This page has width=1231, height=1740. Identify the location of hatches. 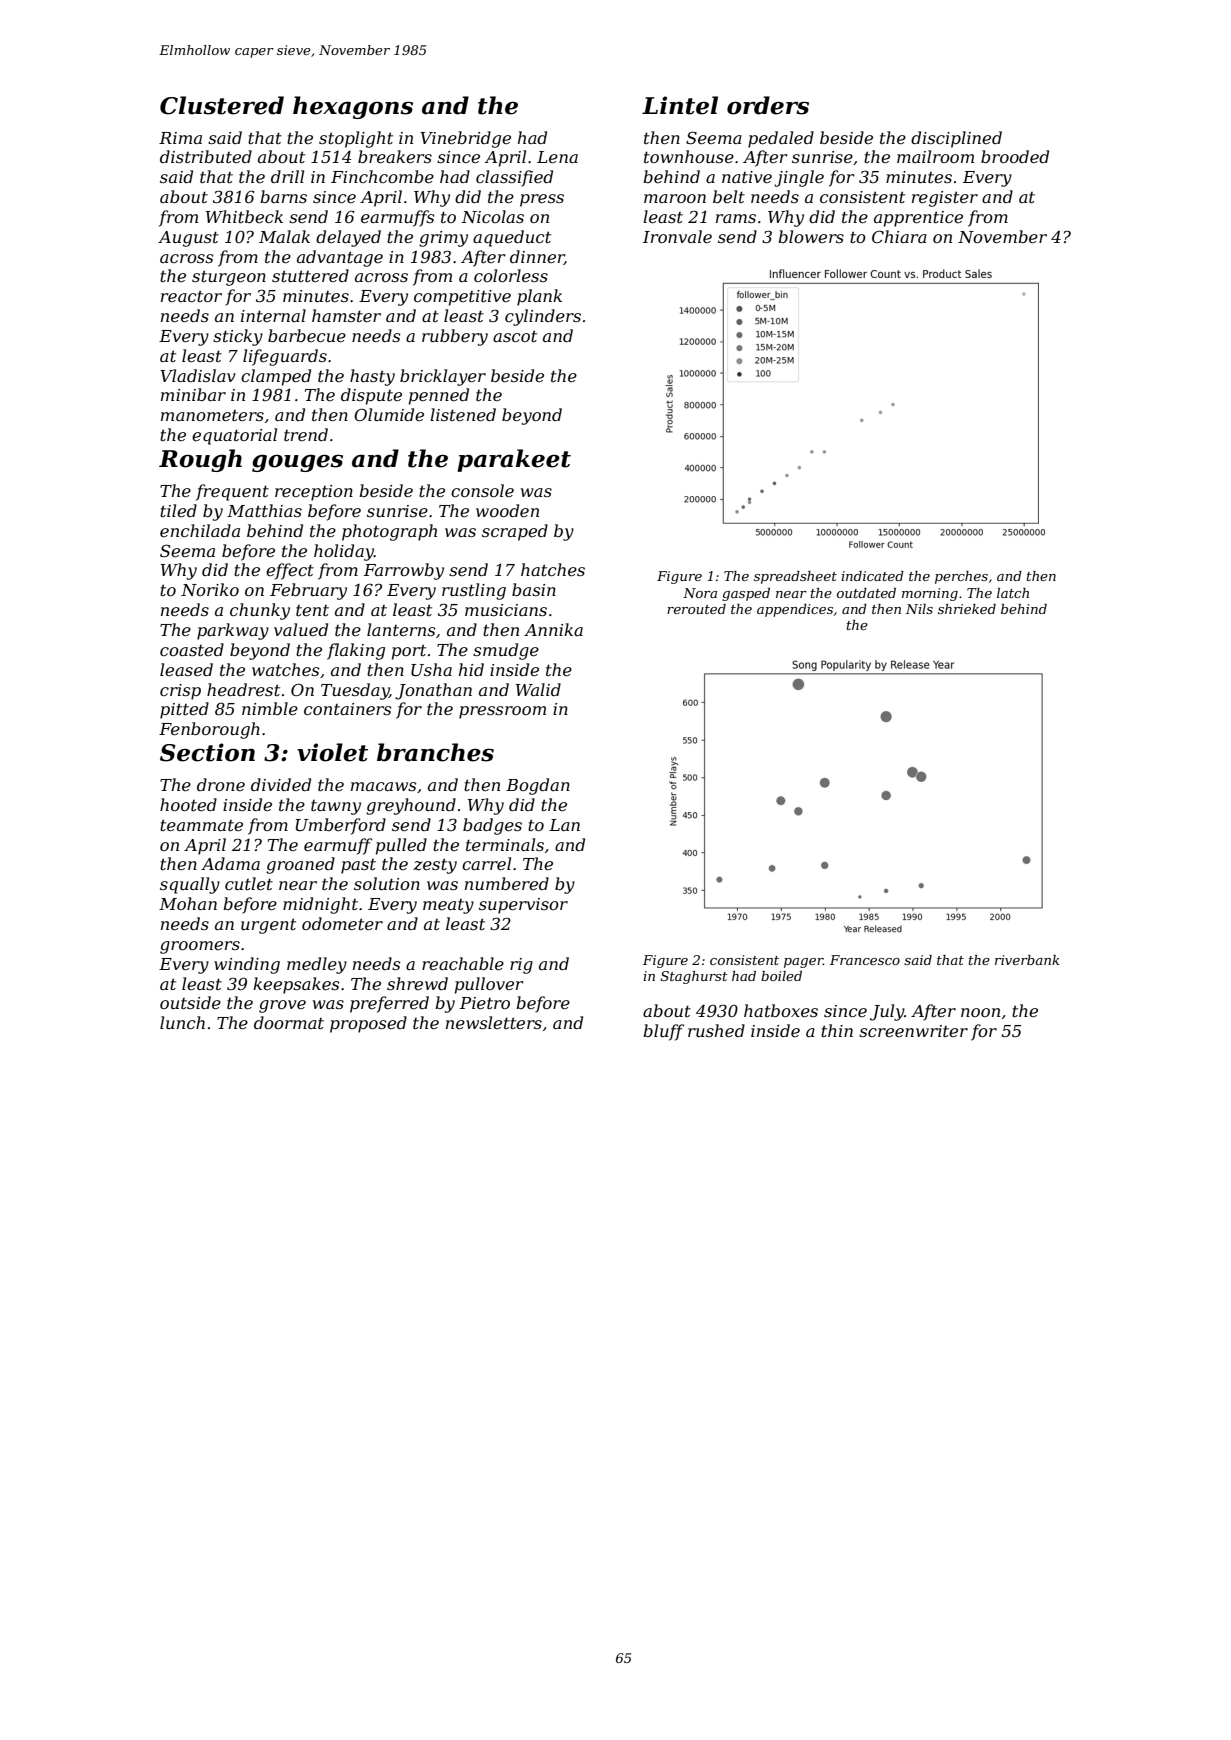
(553, 569).
